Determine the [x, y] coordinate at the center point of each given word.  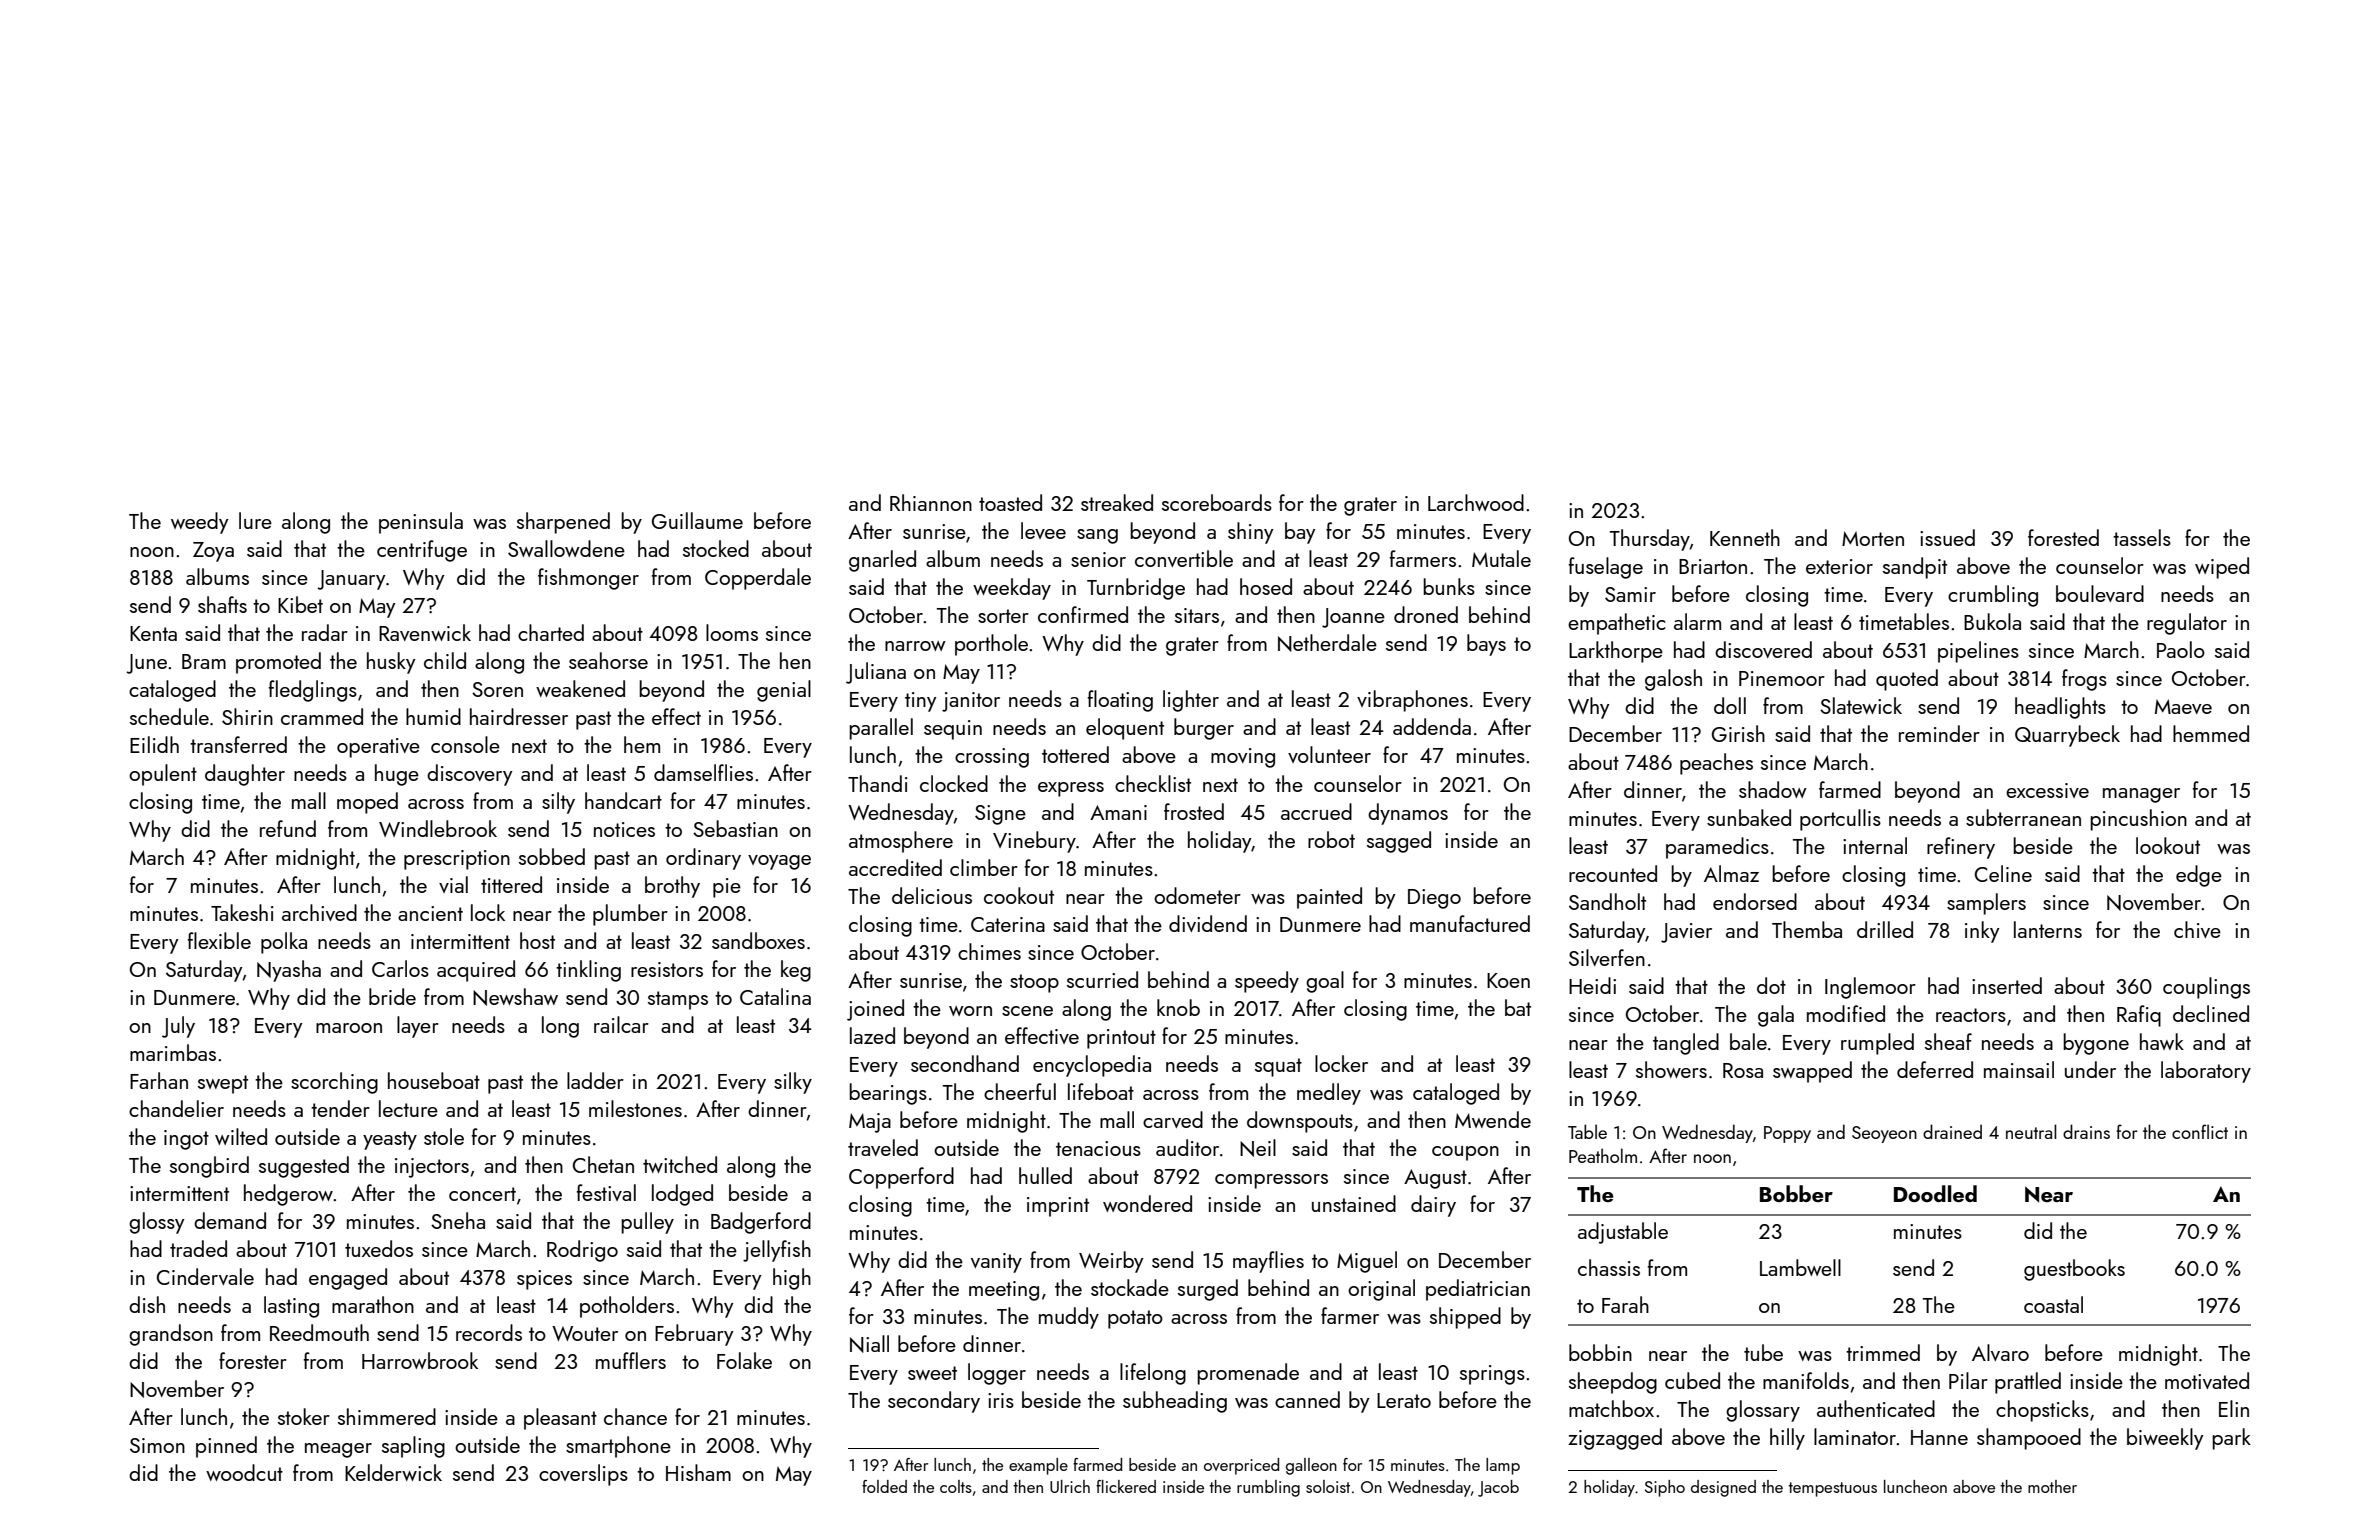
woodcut [244, 1472]
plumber [630, 915]
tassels [2142, 537]
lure [255, 520]
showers [1671, 1069]
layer [418, 1027]
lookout [2168, 845]
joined [875, 1010]
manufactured [1470, 923]
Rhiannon [931, 502]
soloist [1328, 1486]
